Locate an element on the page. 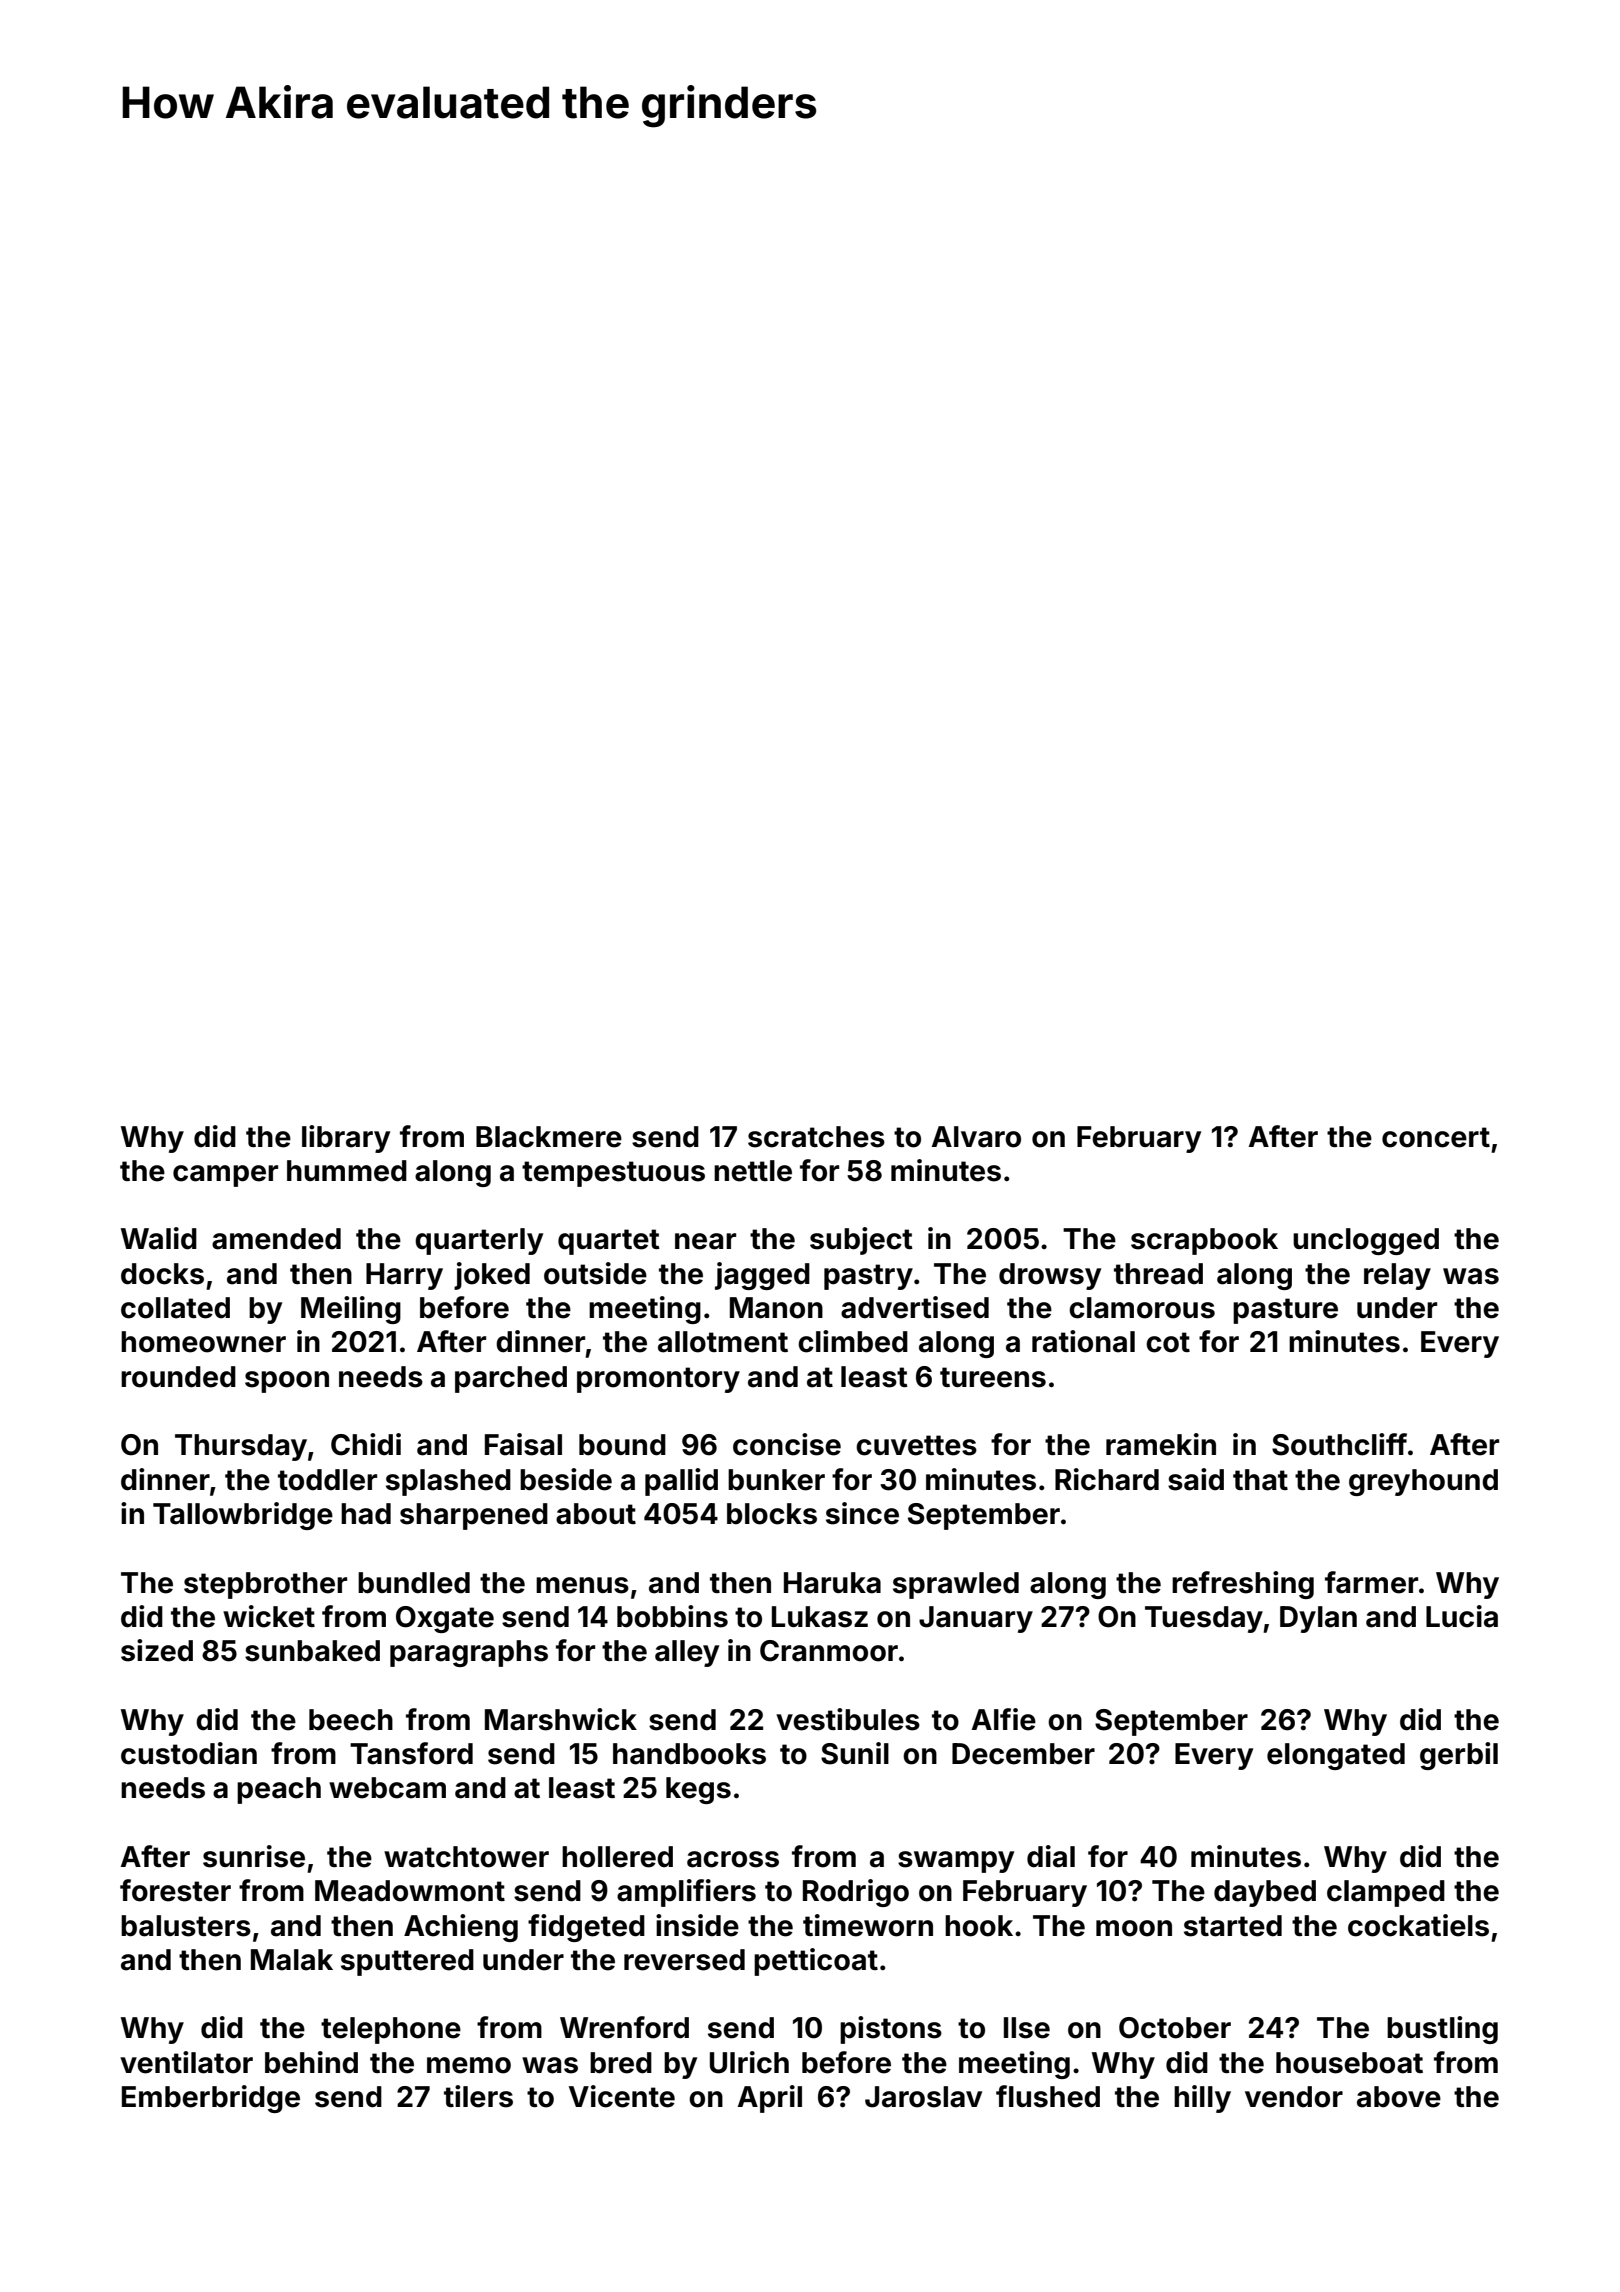 The height and width of the document is (2292, 1620). December is located at coordinates (1023, 1754).
